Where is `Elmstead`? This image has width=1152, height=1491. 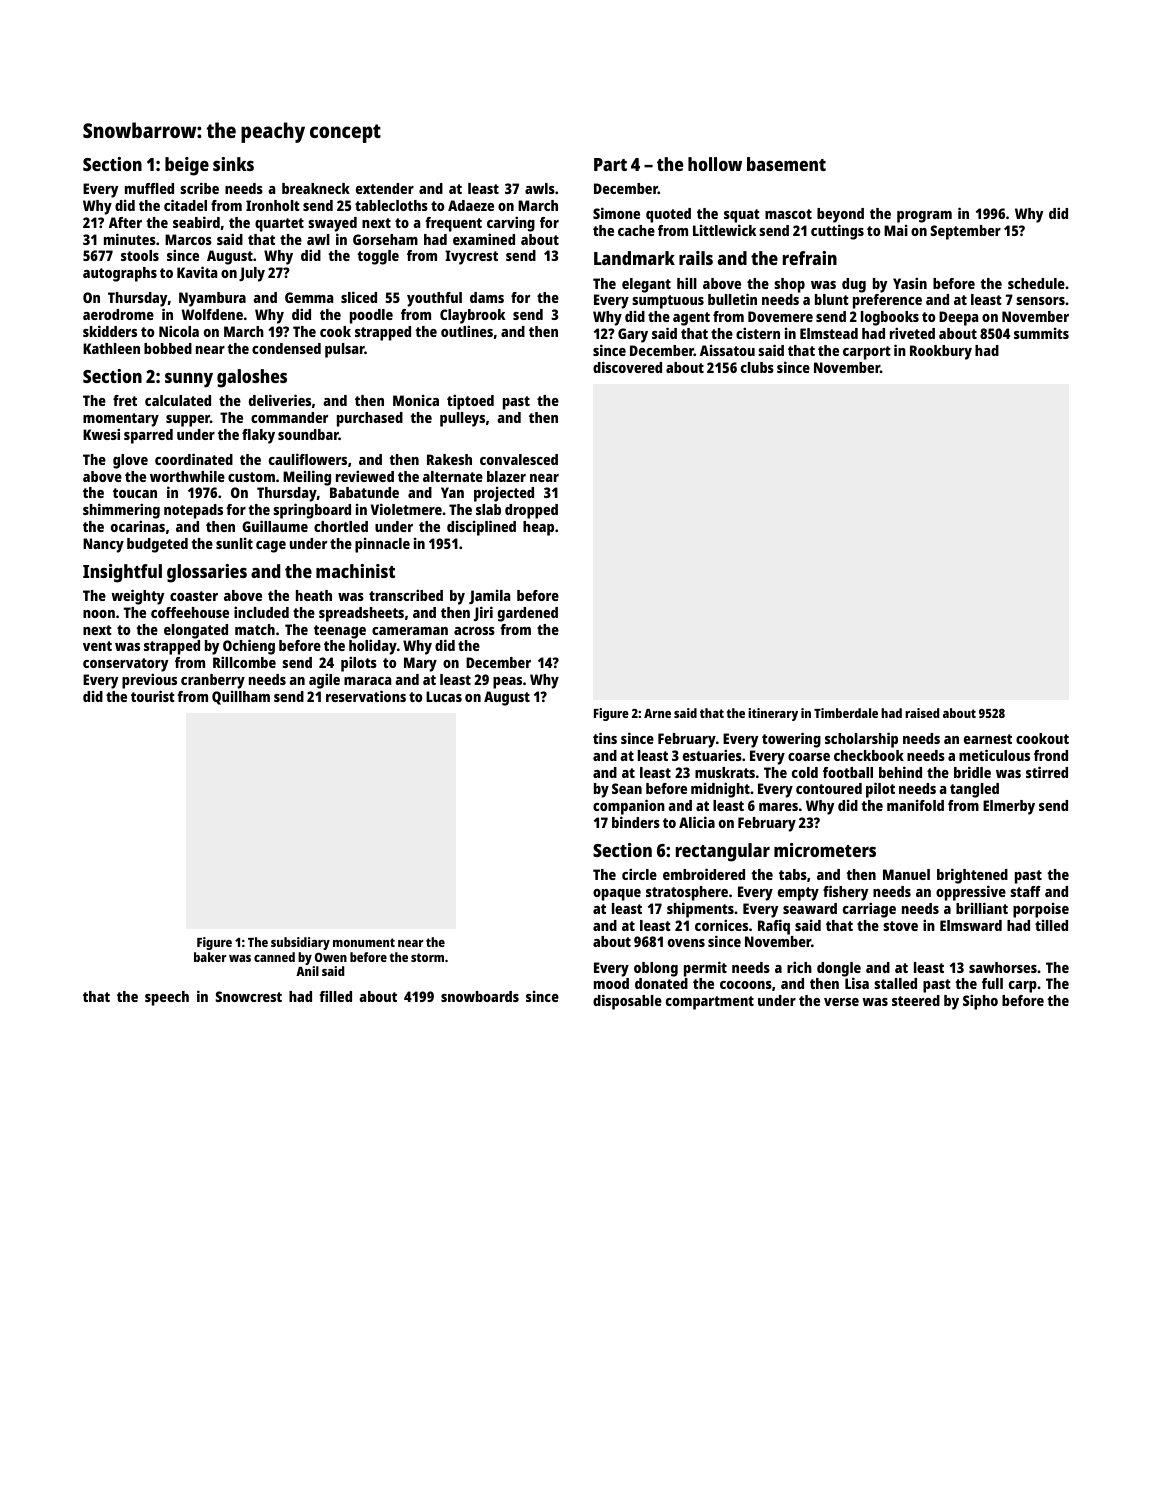
Elmstead is located at coordinates (829, 333).
